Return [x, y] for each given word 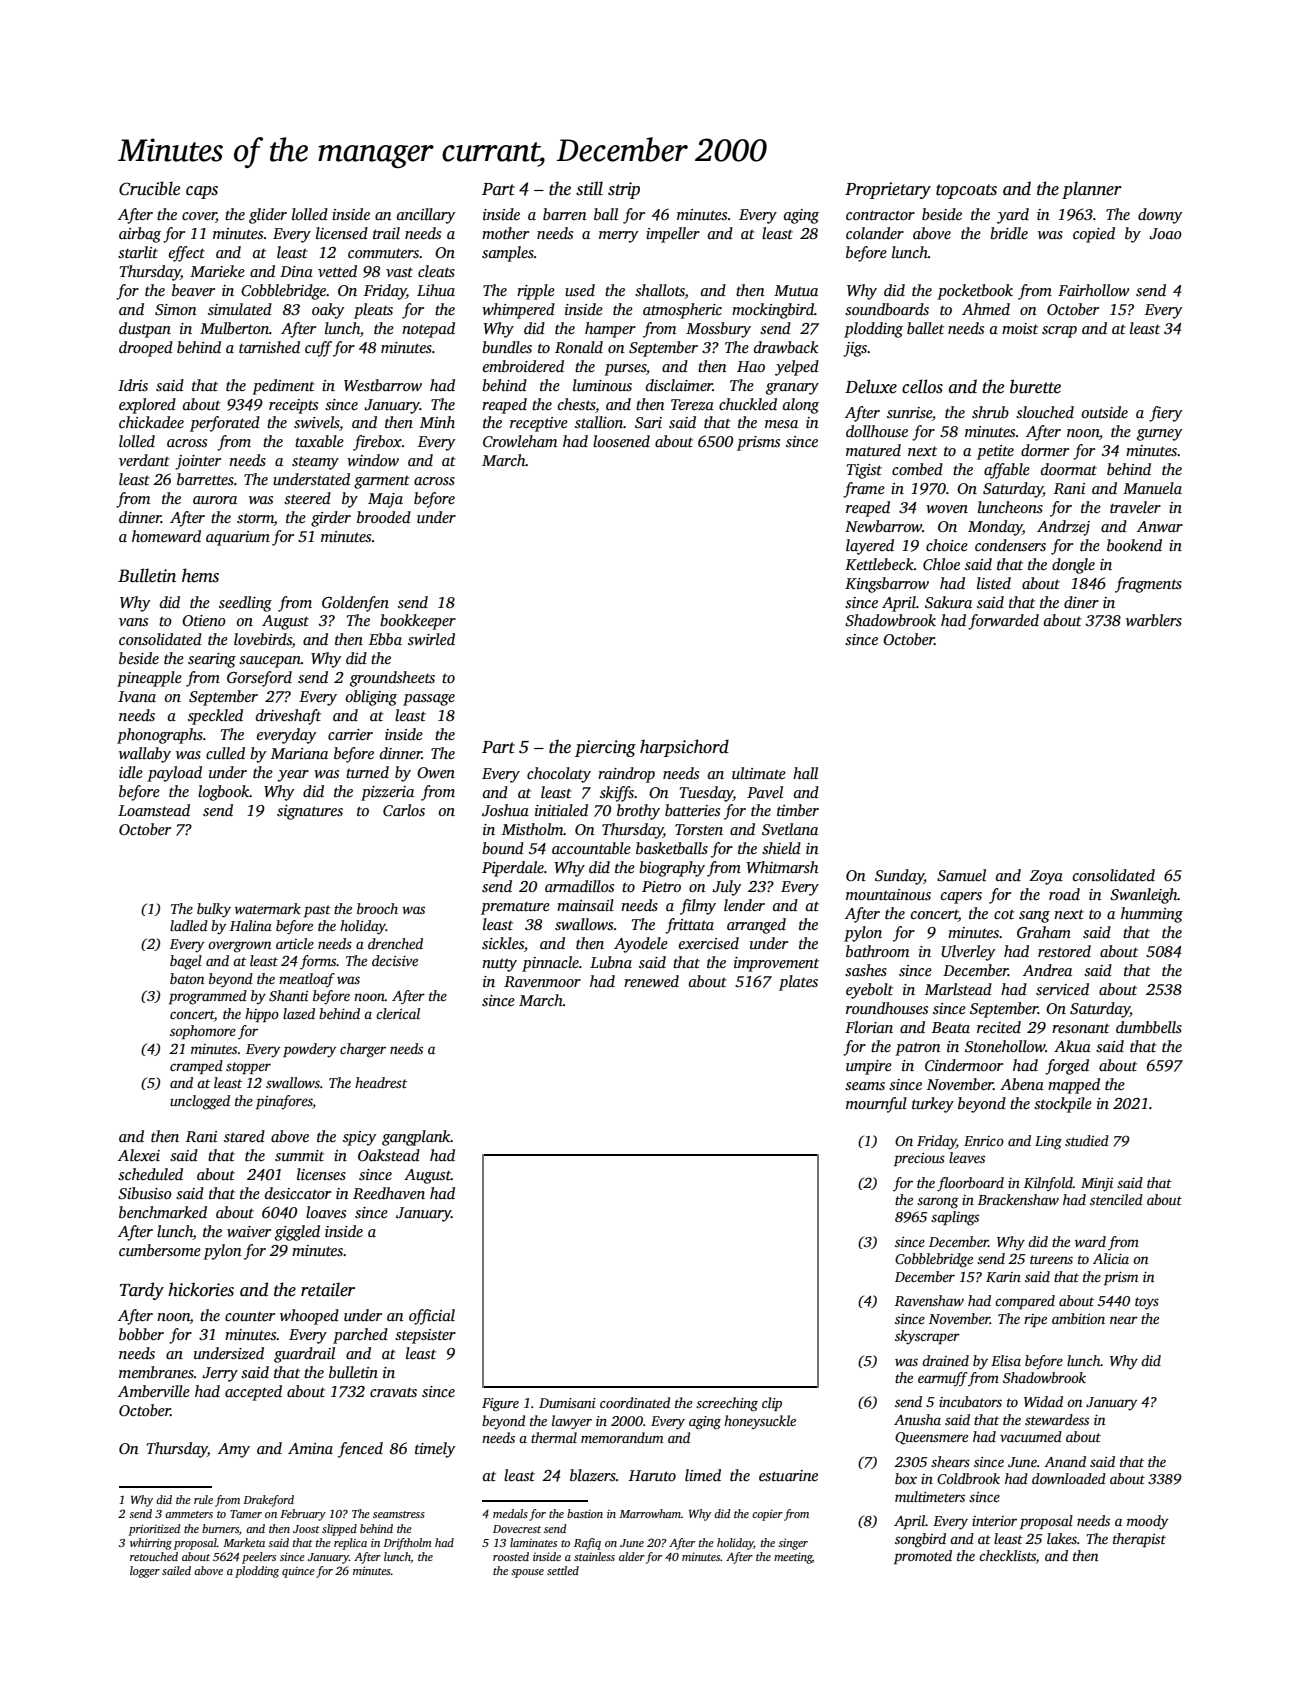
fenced [360, 1450]
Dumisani [567, 1403]
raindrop [626, 775]
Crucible [149, 188]
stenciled [1116, 1199]
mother [505, 233]
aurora [215, 500]
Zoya [1046, 877]
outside [1104, 412]
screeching [727, 1404]
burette [1035, 386]
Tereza [692, 404]
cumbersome [160, 1250]
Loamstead [154, 810]
